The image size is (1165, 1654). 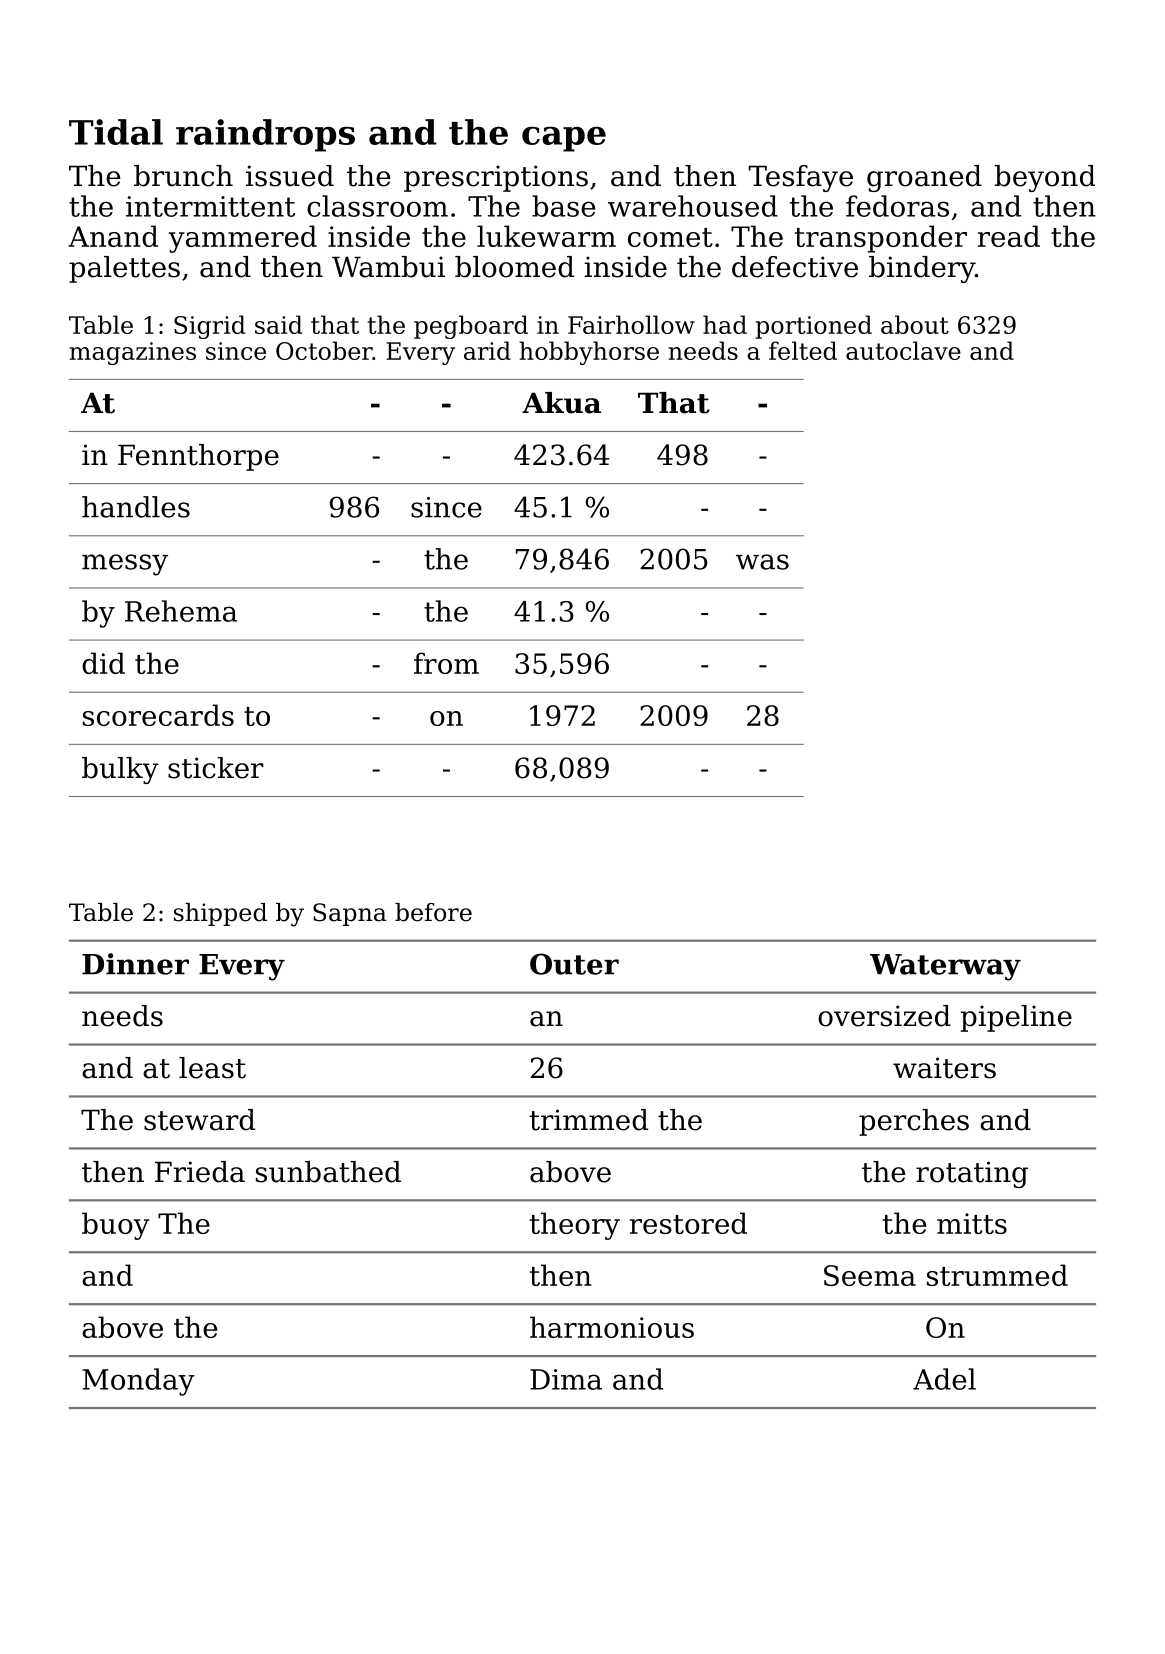 I want to click on did, so click(x=103, y=663).
